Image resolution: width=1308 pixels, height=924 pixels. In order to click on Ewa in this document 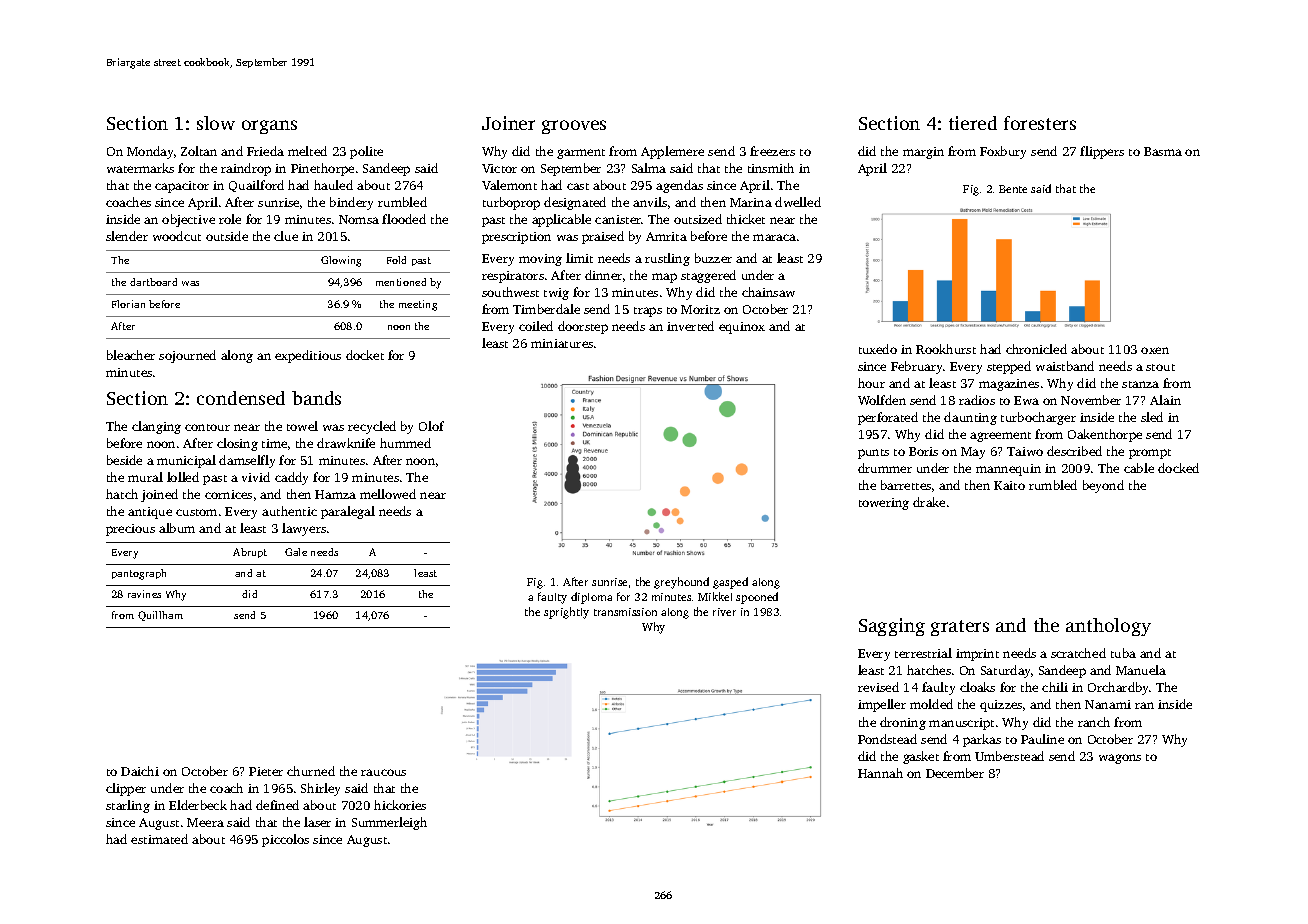, I will do `click(1026, 400)`.
